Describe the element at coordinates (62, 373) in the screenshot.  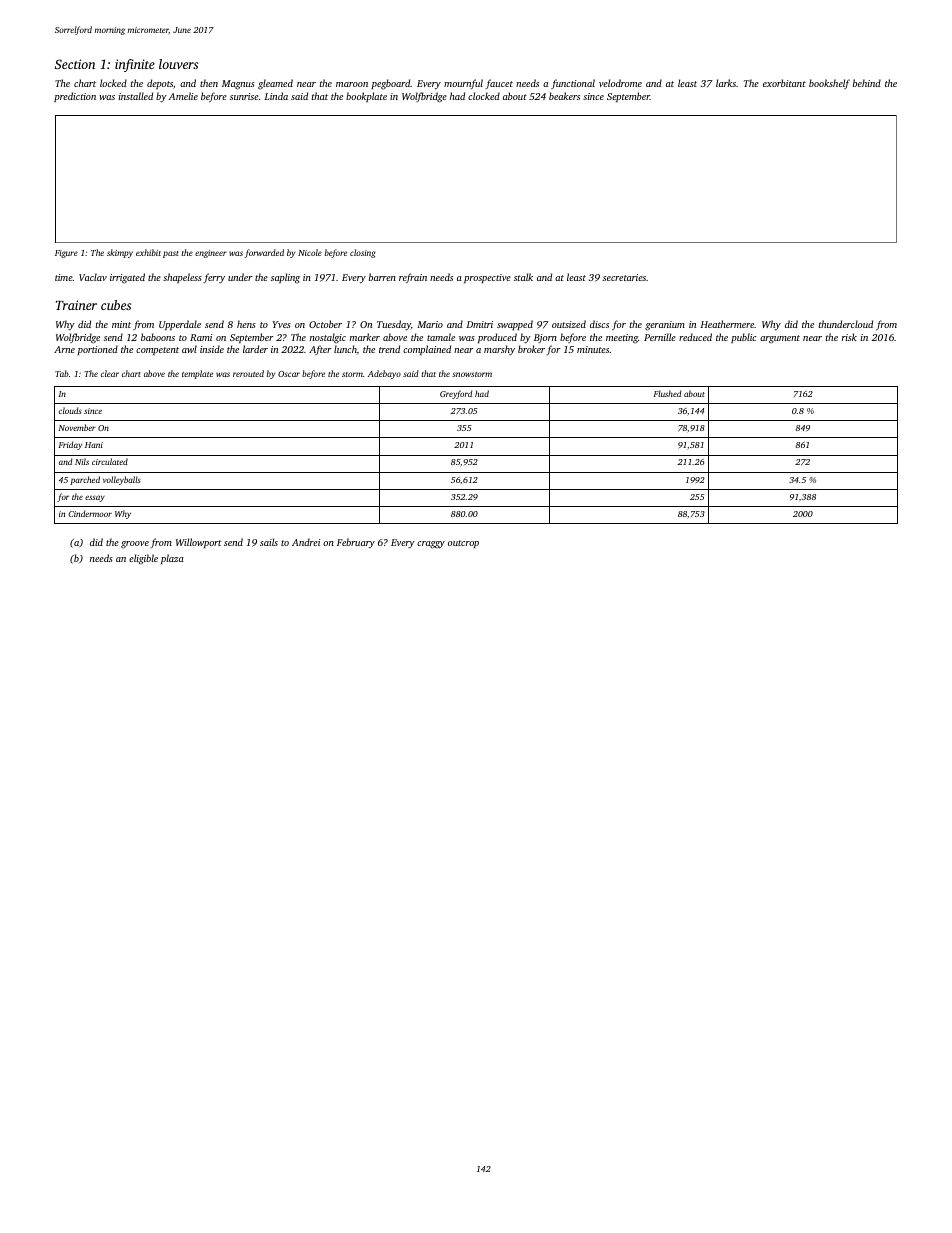
I see `Tab` at that location.
